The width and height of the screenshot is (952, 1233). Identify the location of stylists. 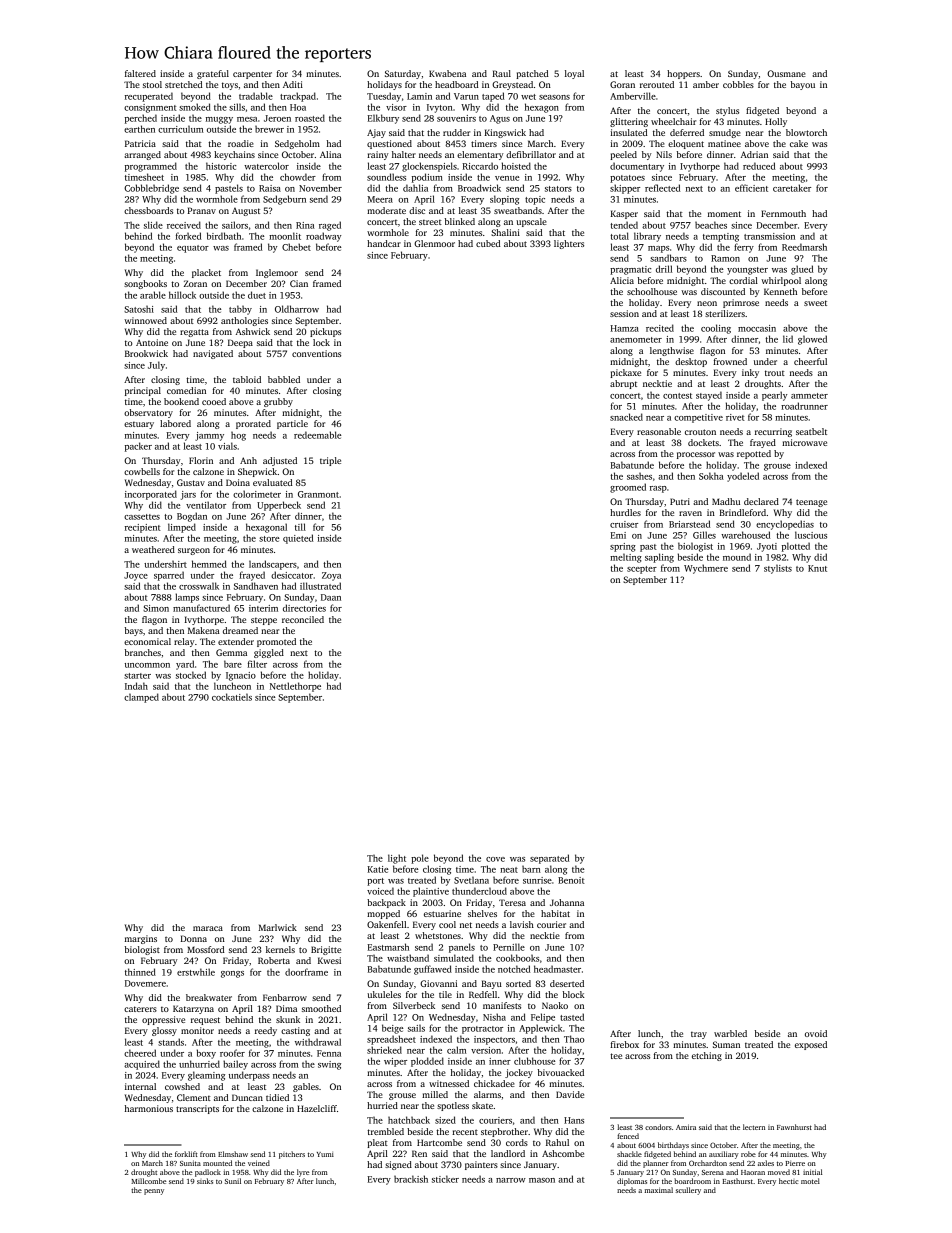
(778, 569).
